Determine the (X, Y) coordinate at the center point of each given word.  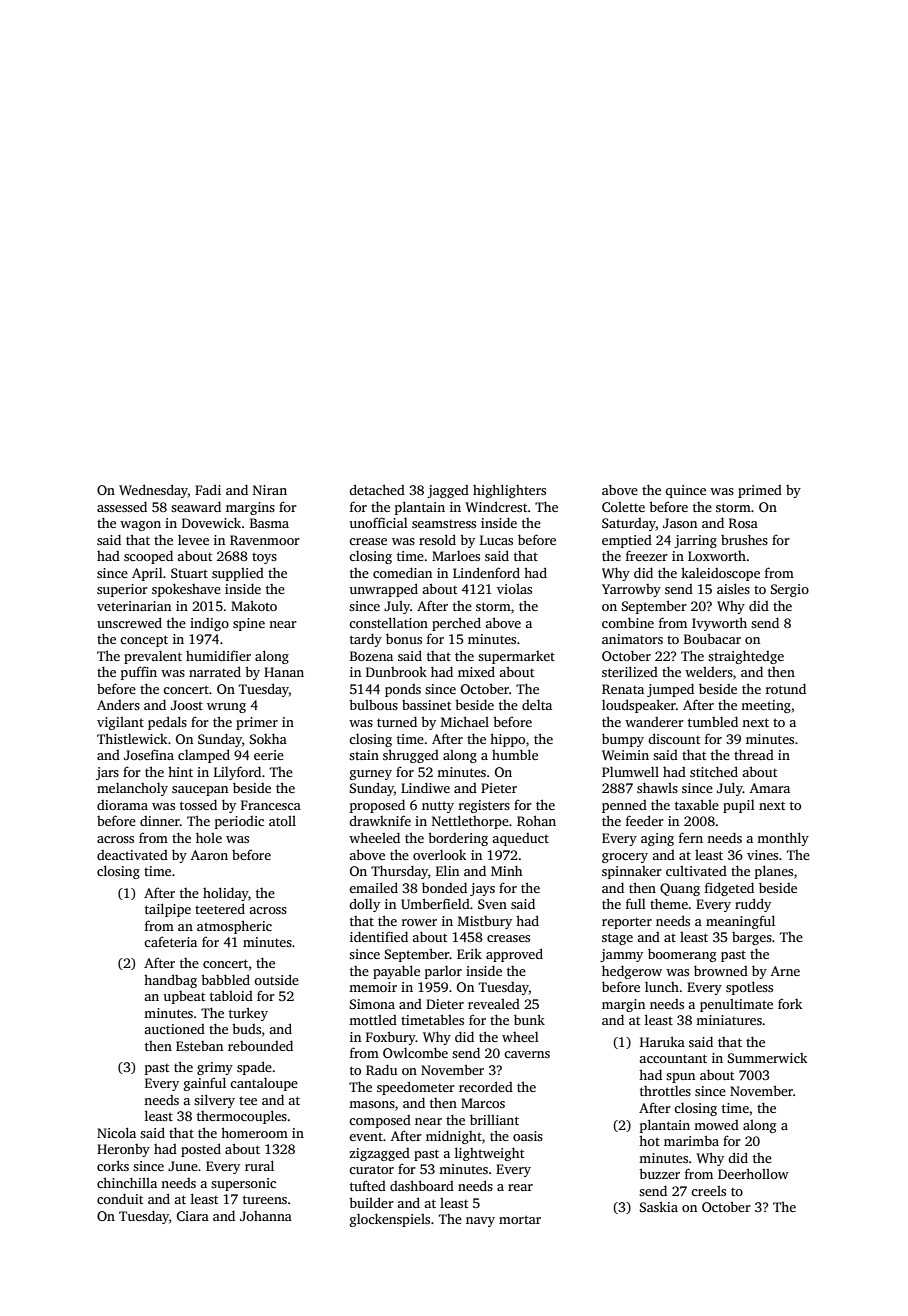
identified (379, 936)
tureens (265, 1199)
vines (762, 855)
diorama (122, 805)
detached (377, 489)
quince (685, 491)
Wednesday (153, 491)
